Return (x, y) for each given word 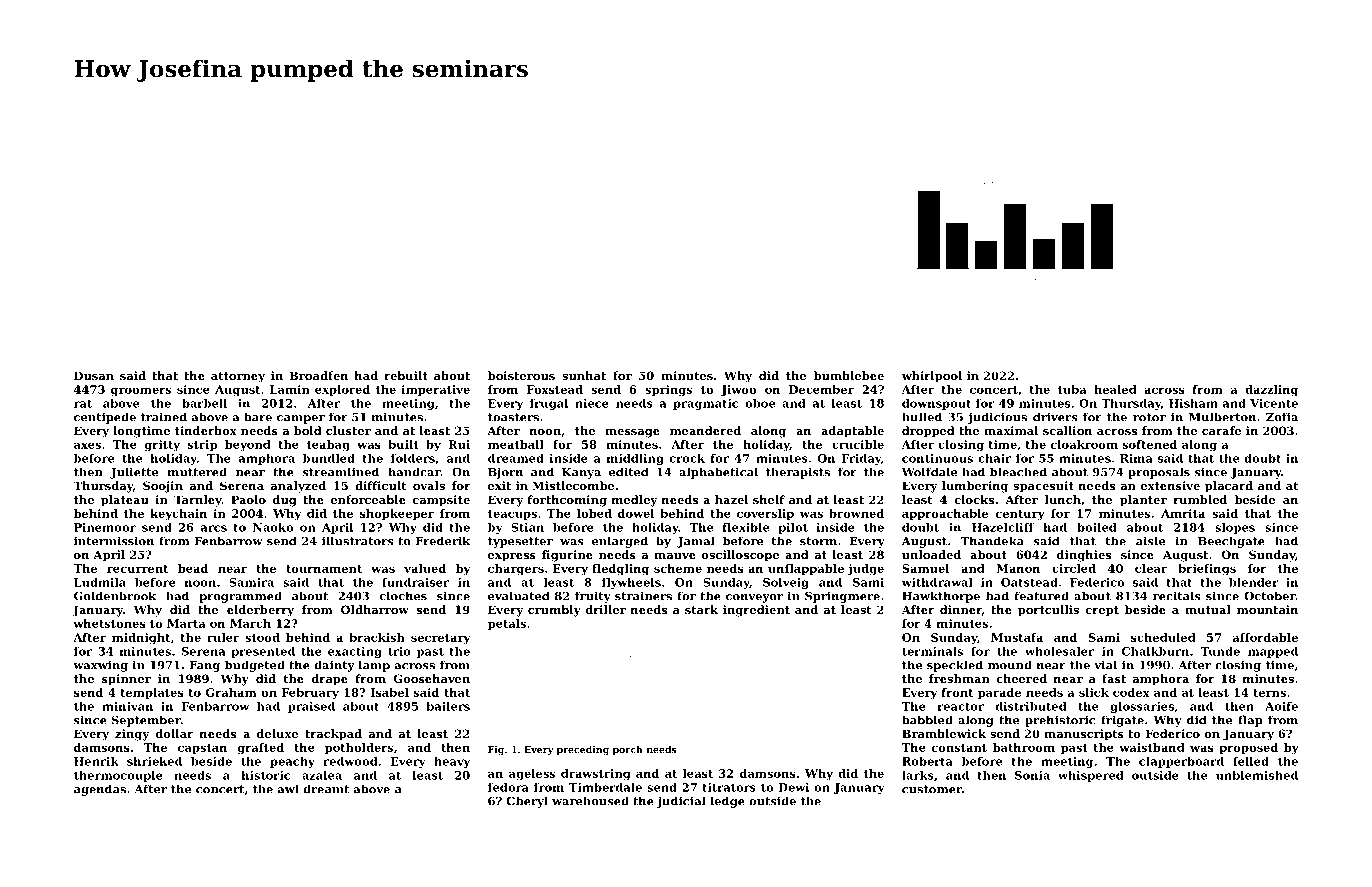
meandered (705, 430)
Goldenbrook (115, 596)
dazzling (1271, 391)
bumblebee (849, 375)
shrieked (154, 761)
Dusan (94, 375)
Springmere (842, 597)
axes (87, 445)
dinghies (1084, 556)
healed (1115, 389)
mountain (1267, 609)
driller (606, 609)
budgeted (255, 666)
